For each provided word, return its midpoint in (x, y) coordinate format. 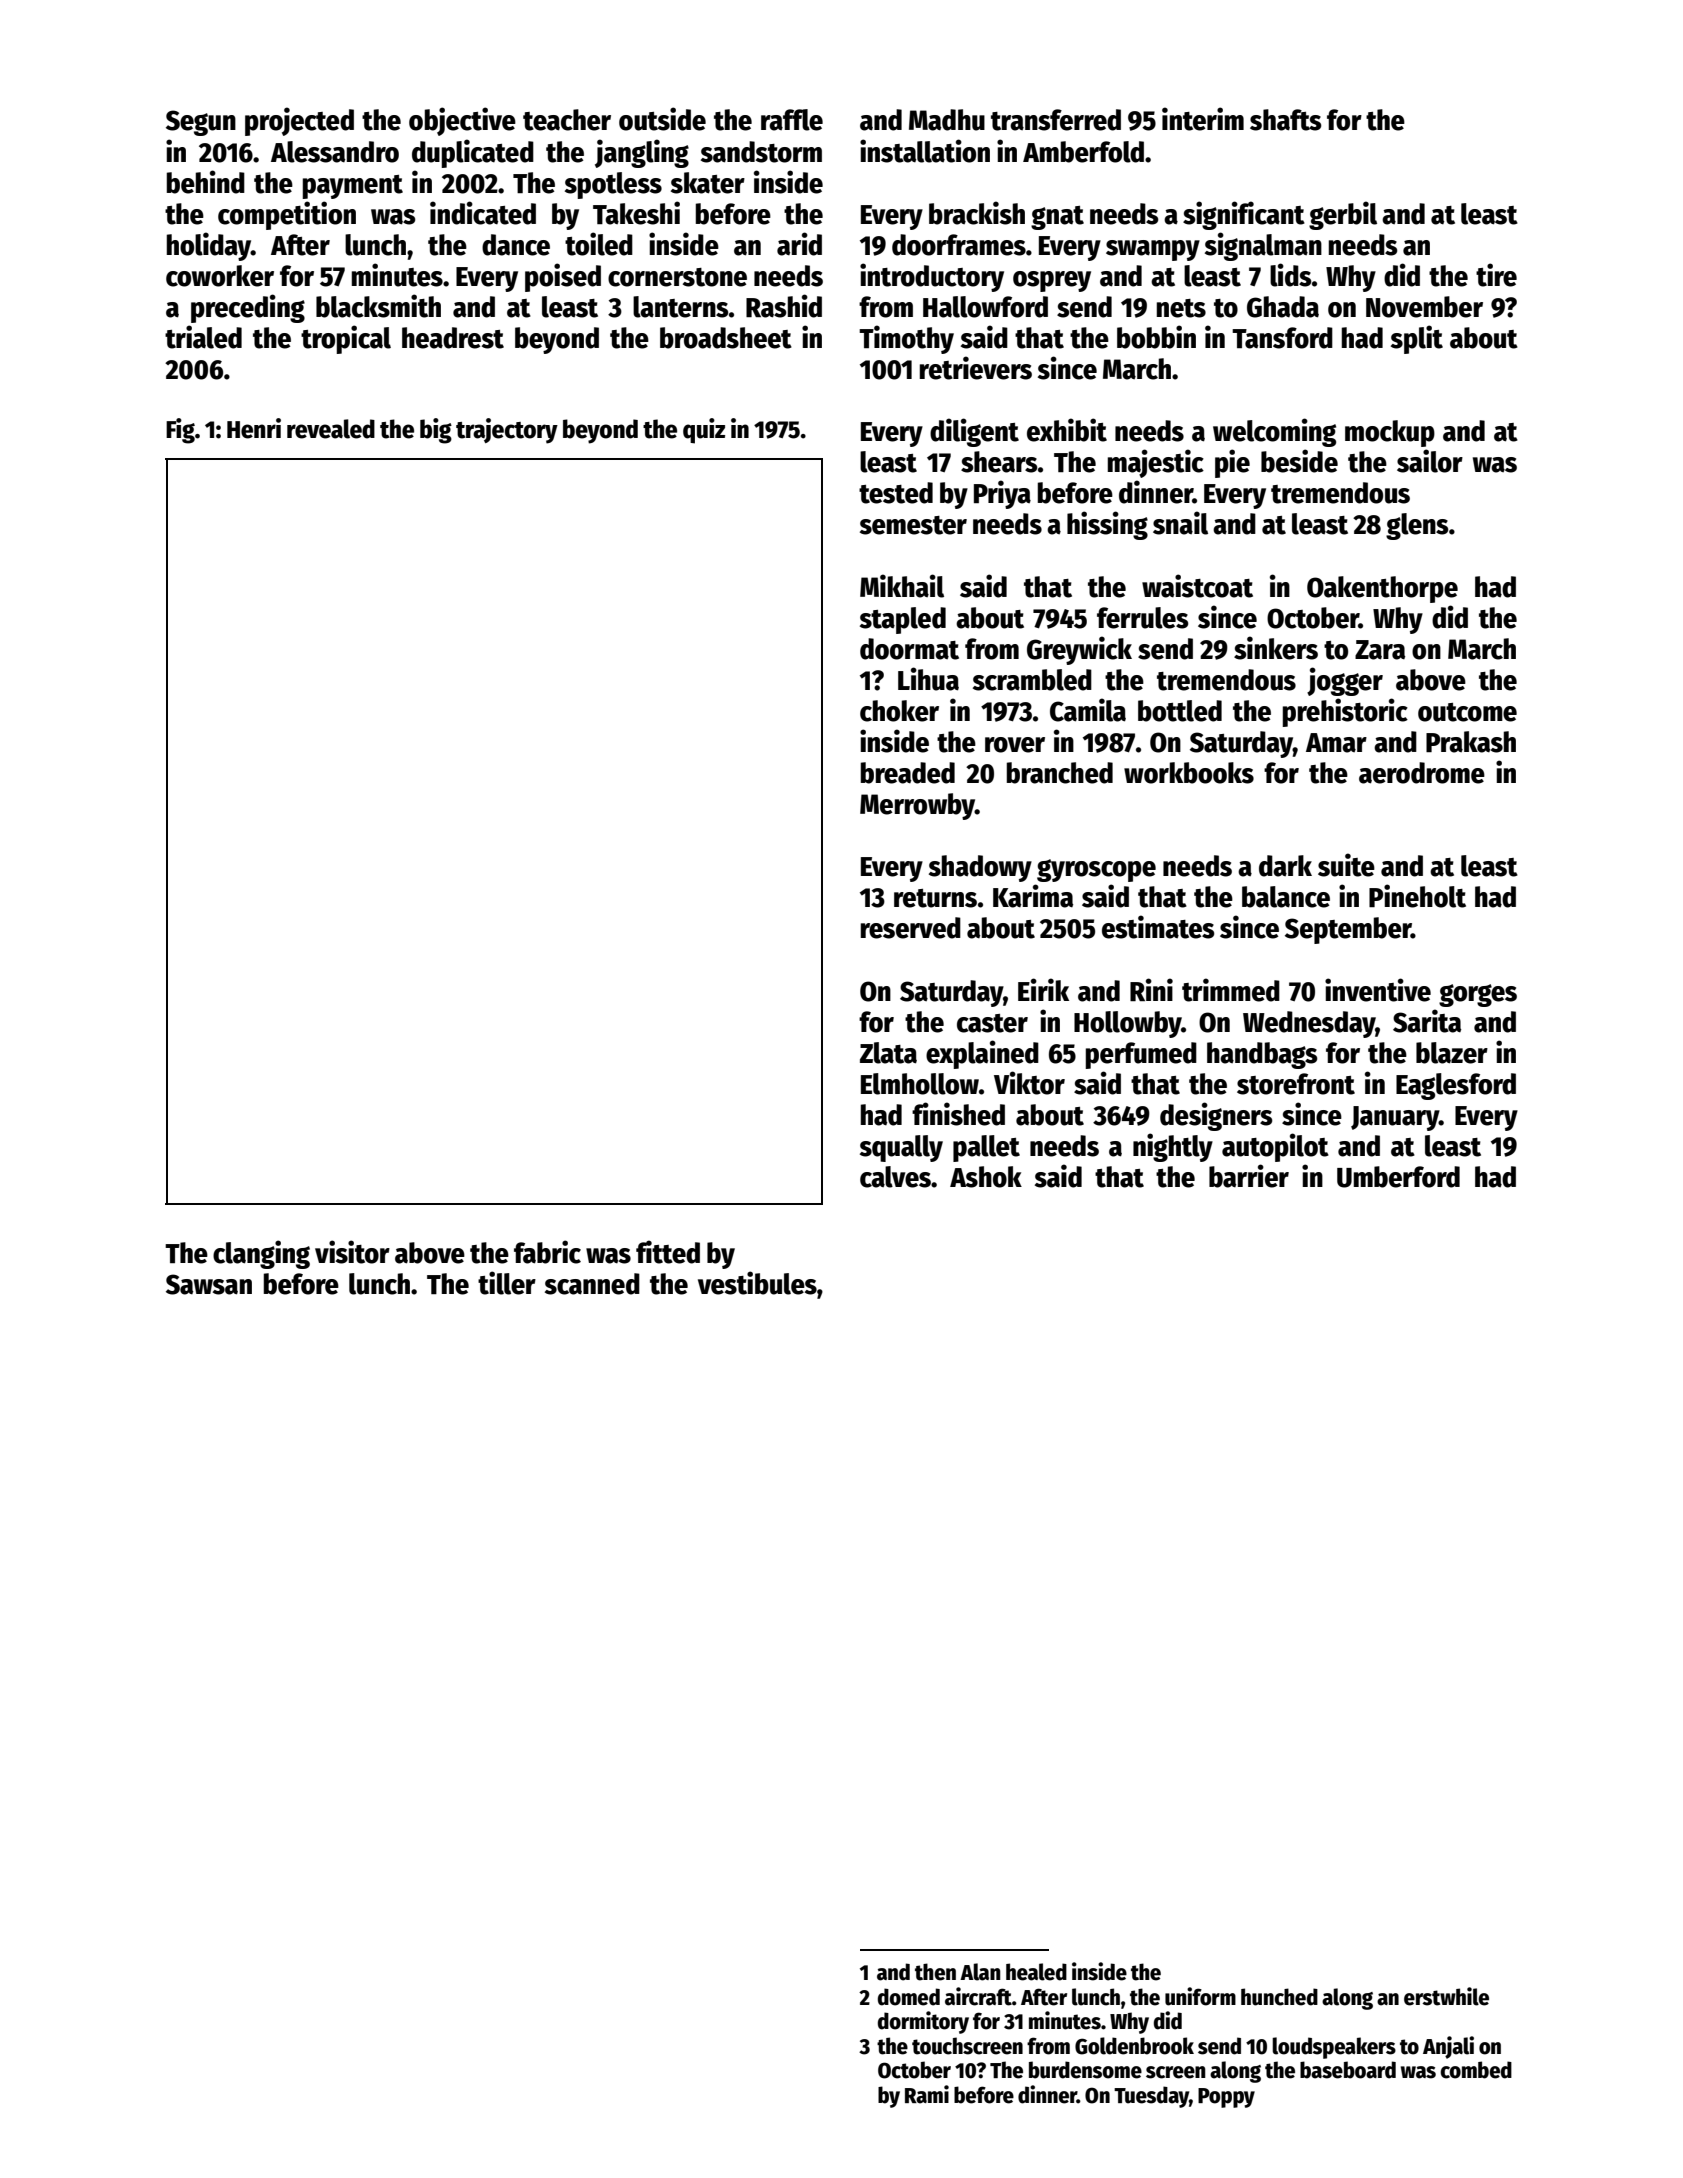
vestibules (757, 1283)
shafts (1286, 120)
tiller (507, 1283)
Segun (201, 123)
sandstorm (761, 152)
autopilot (1275, 1147)
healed (1036, 1972)
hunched (1279, 1997)
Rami (927, 2094)
